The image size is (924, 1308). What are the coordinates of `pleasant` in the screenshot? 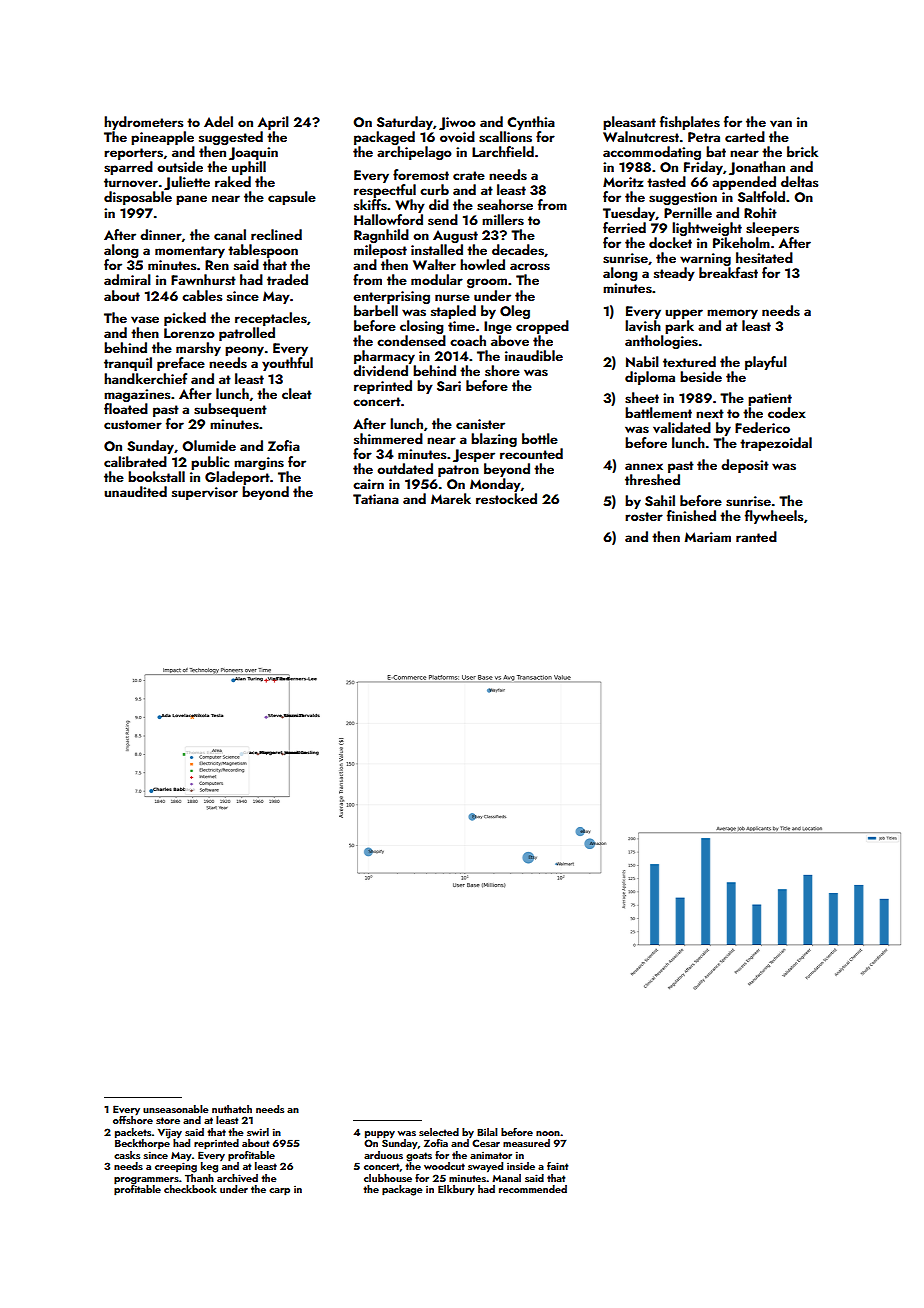 It's located at (629, 123).
